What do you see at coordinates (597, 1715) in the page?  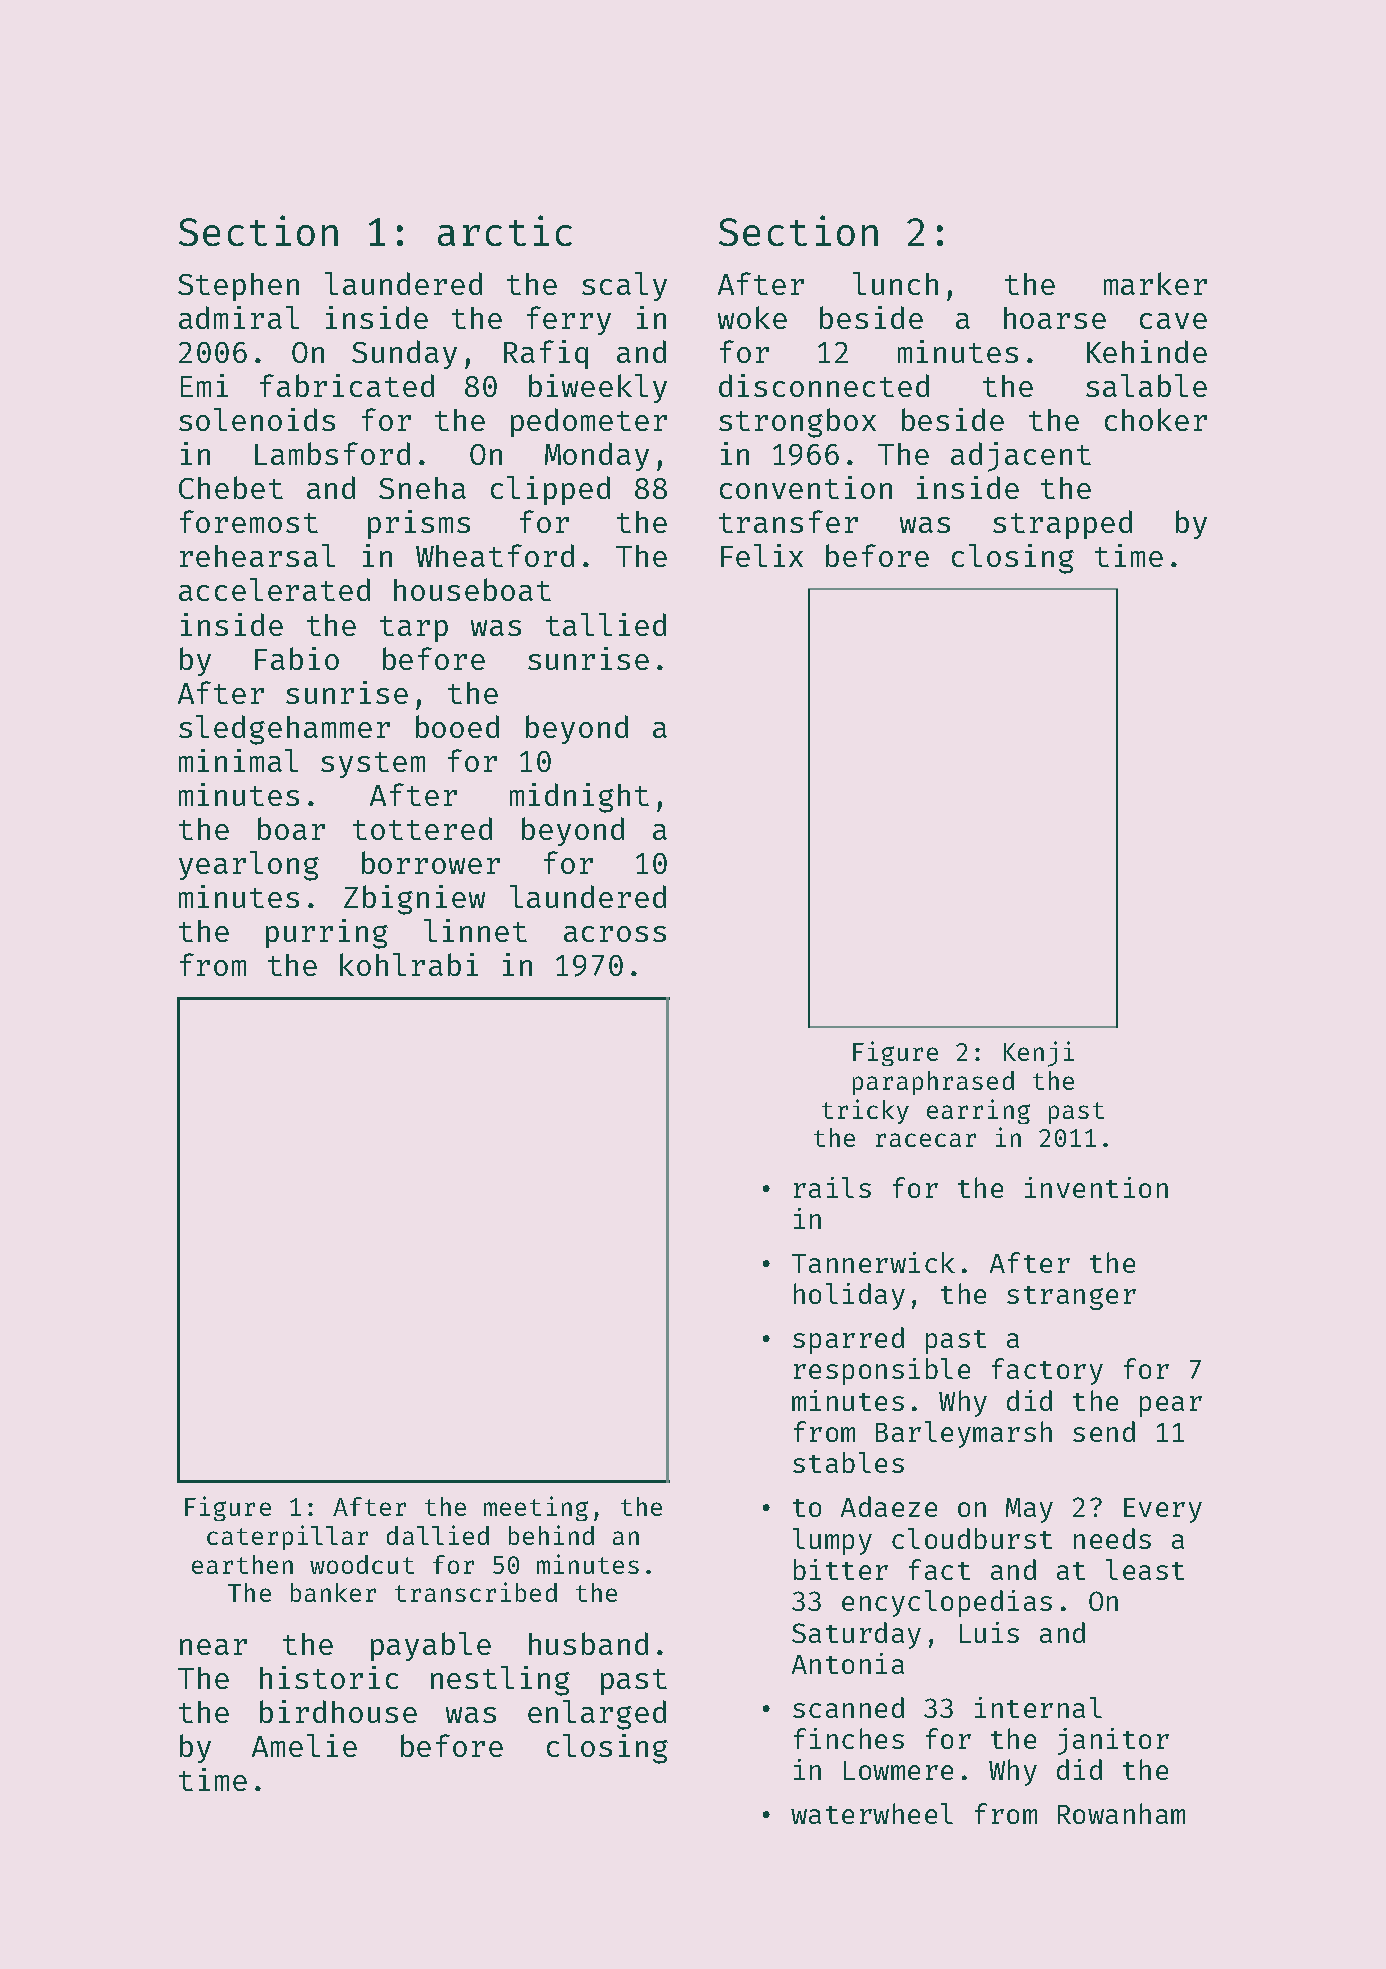 I see `enlarged` at bounding box center [597, 1715].
